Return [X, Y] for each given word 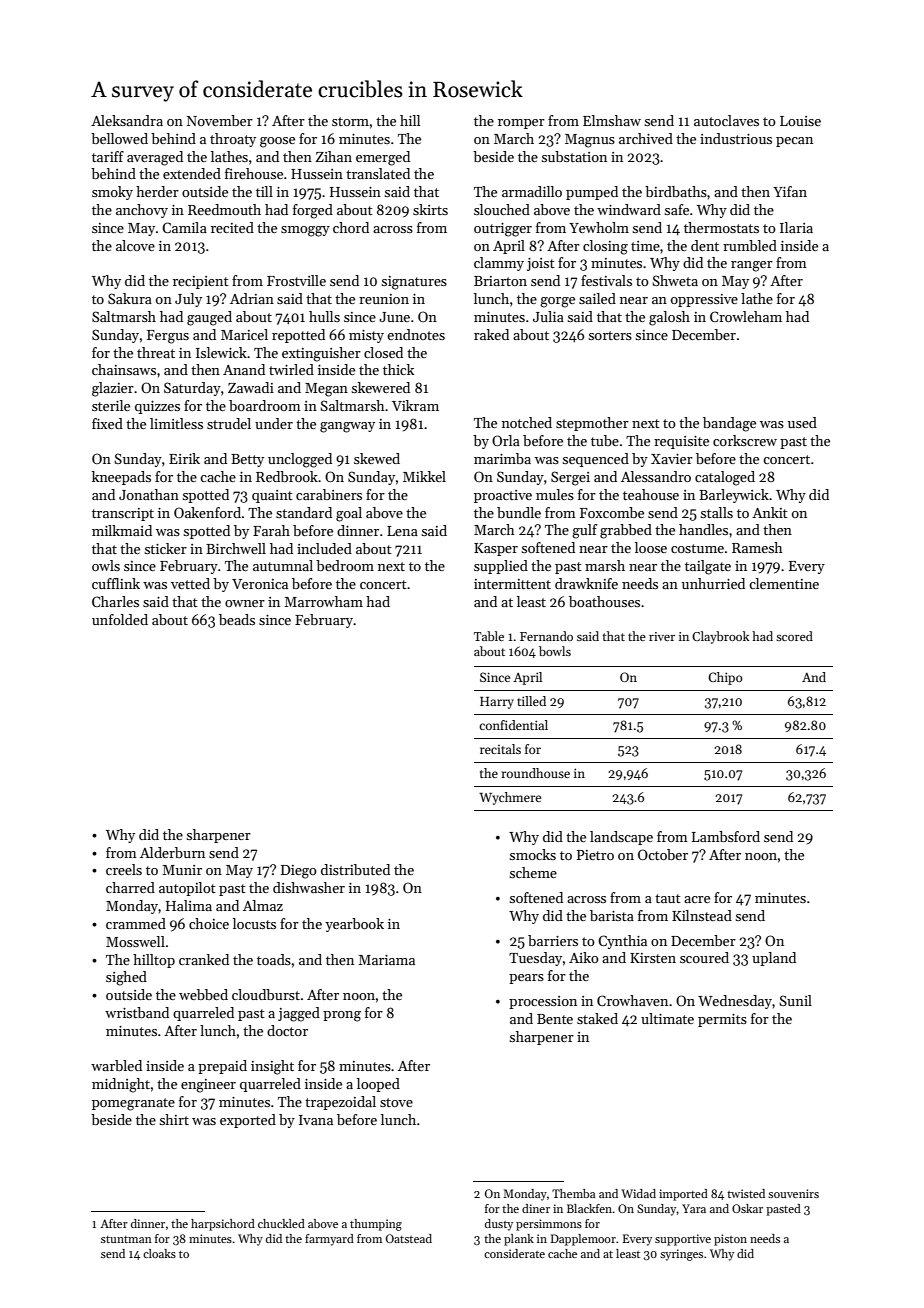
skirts [430, 209]
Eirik [184, 458]
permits [722, 1020]
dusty [499, 1225]
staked [597, 1018]
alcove [135, 245]
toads [274, 959]
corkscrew [745, 440]
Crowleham [746, 316]
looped [378, 1085]
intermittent [512, 584]
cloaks [159, 1253]
